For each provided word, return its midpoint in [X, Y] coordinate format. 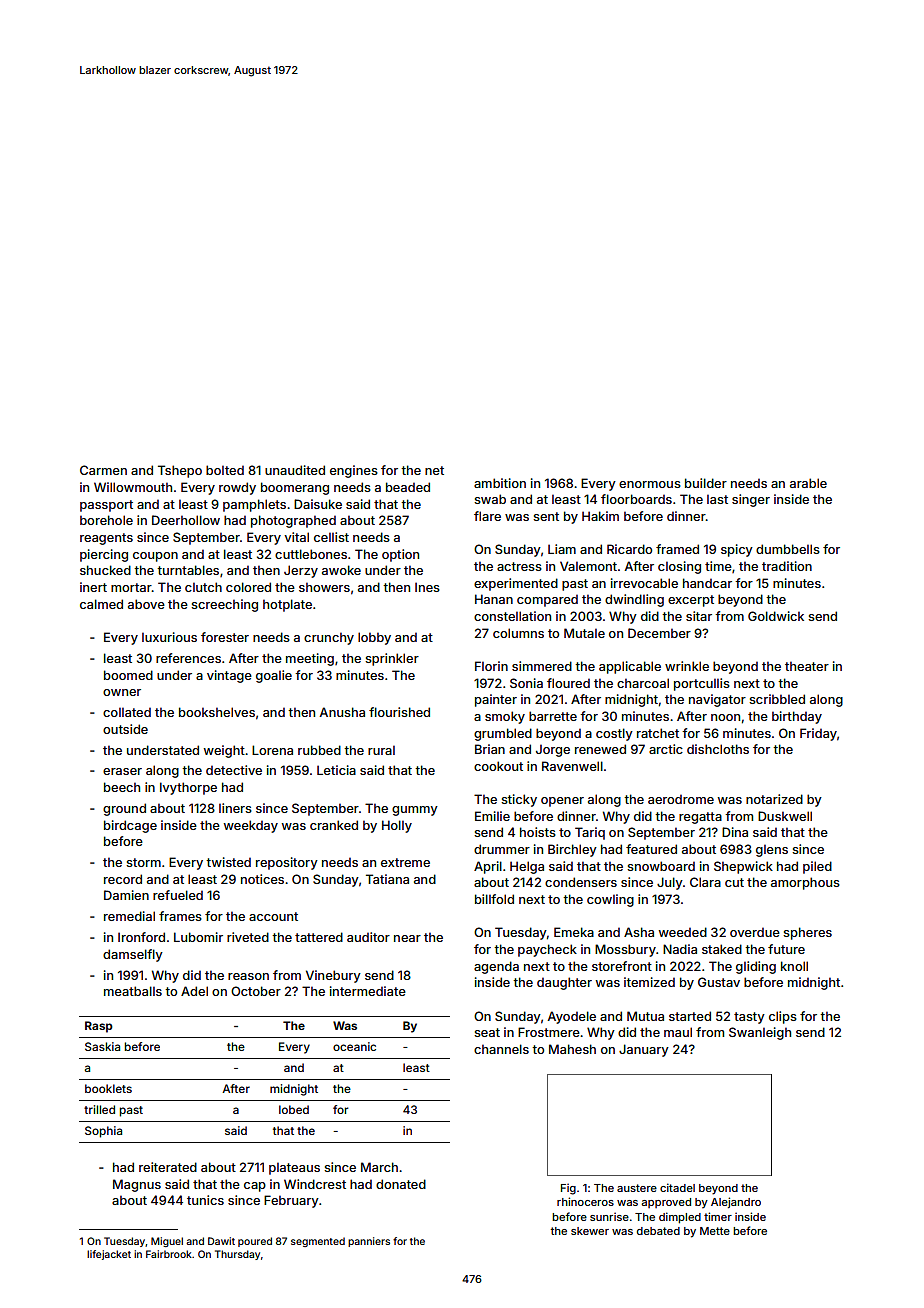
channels [501, 1049]
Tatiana [387, 879]
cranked [334, 825]
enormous [650, 484]
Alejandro [736, 1202]
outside [125, 729]
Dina [735, 832]
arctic [666, 749]
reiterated [168, 1167]
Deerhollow [186, 520]
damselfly [133, 955]
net [434, 470]
